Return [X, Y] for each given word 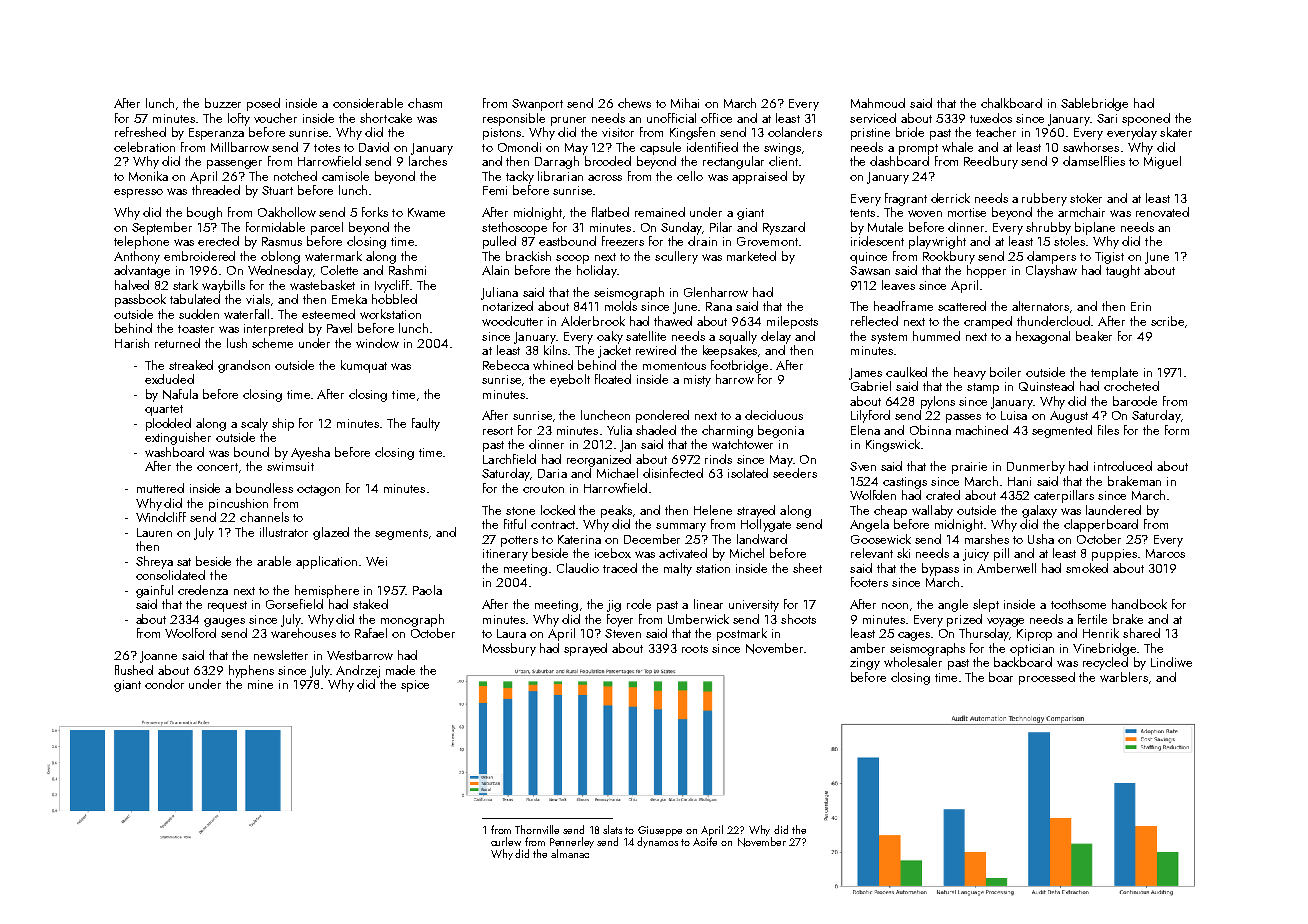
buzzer [223, 103]
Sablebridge [1094, 104]
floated [613, 379]
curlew [506, 841]
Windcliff [161, 517]
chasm [425, 103]
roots [695, 649]
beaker [1094, 336]
